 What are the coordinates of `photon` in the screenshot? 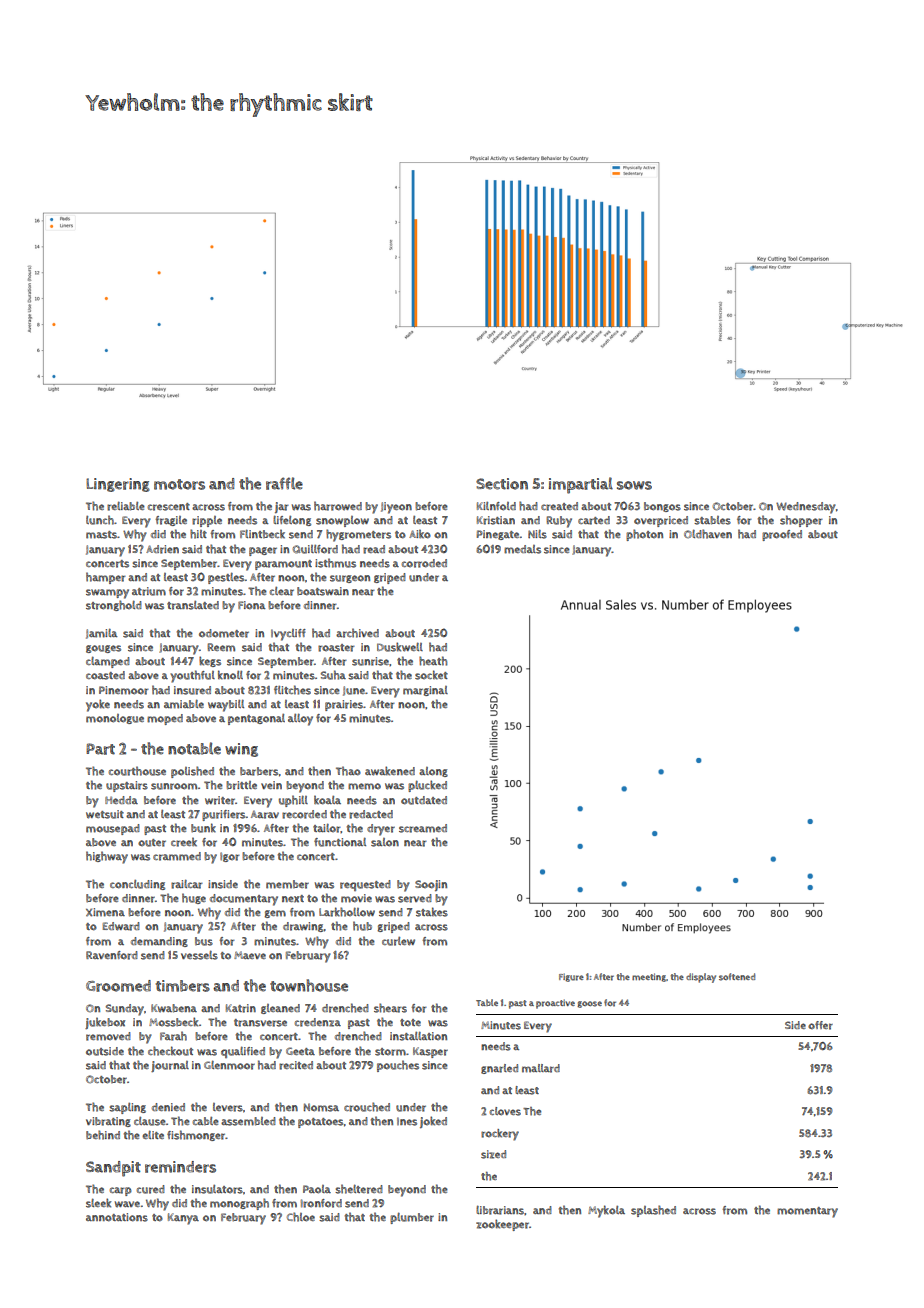 It's located at (644, 535).
